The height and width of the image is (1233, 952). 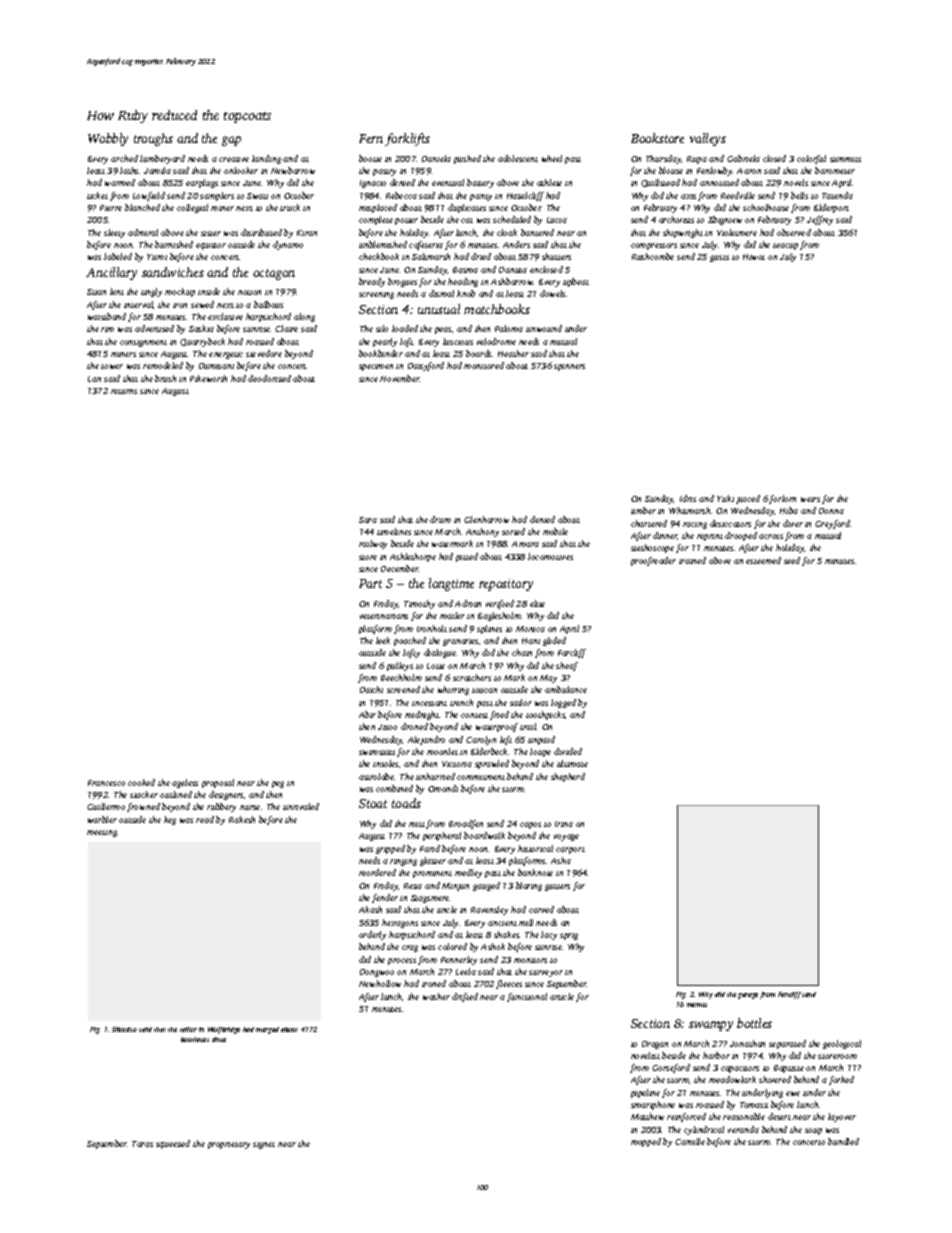 What do you see at coordinates (708, 139) in the image?
I see `valleys` at bounding box center [708, 139].
